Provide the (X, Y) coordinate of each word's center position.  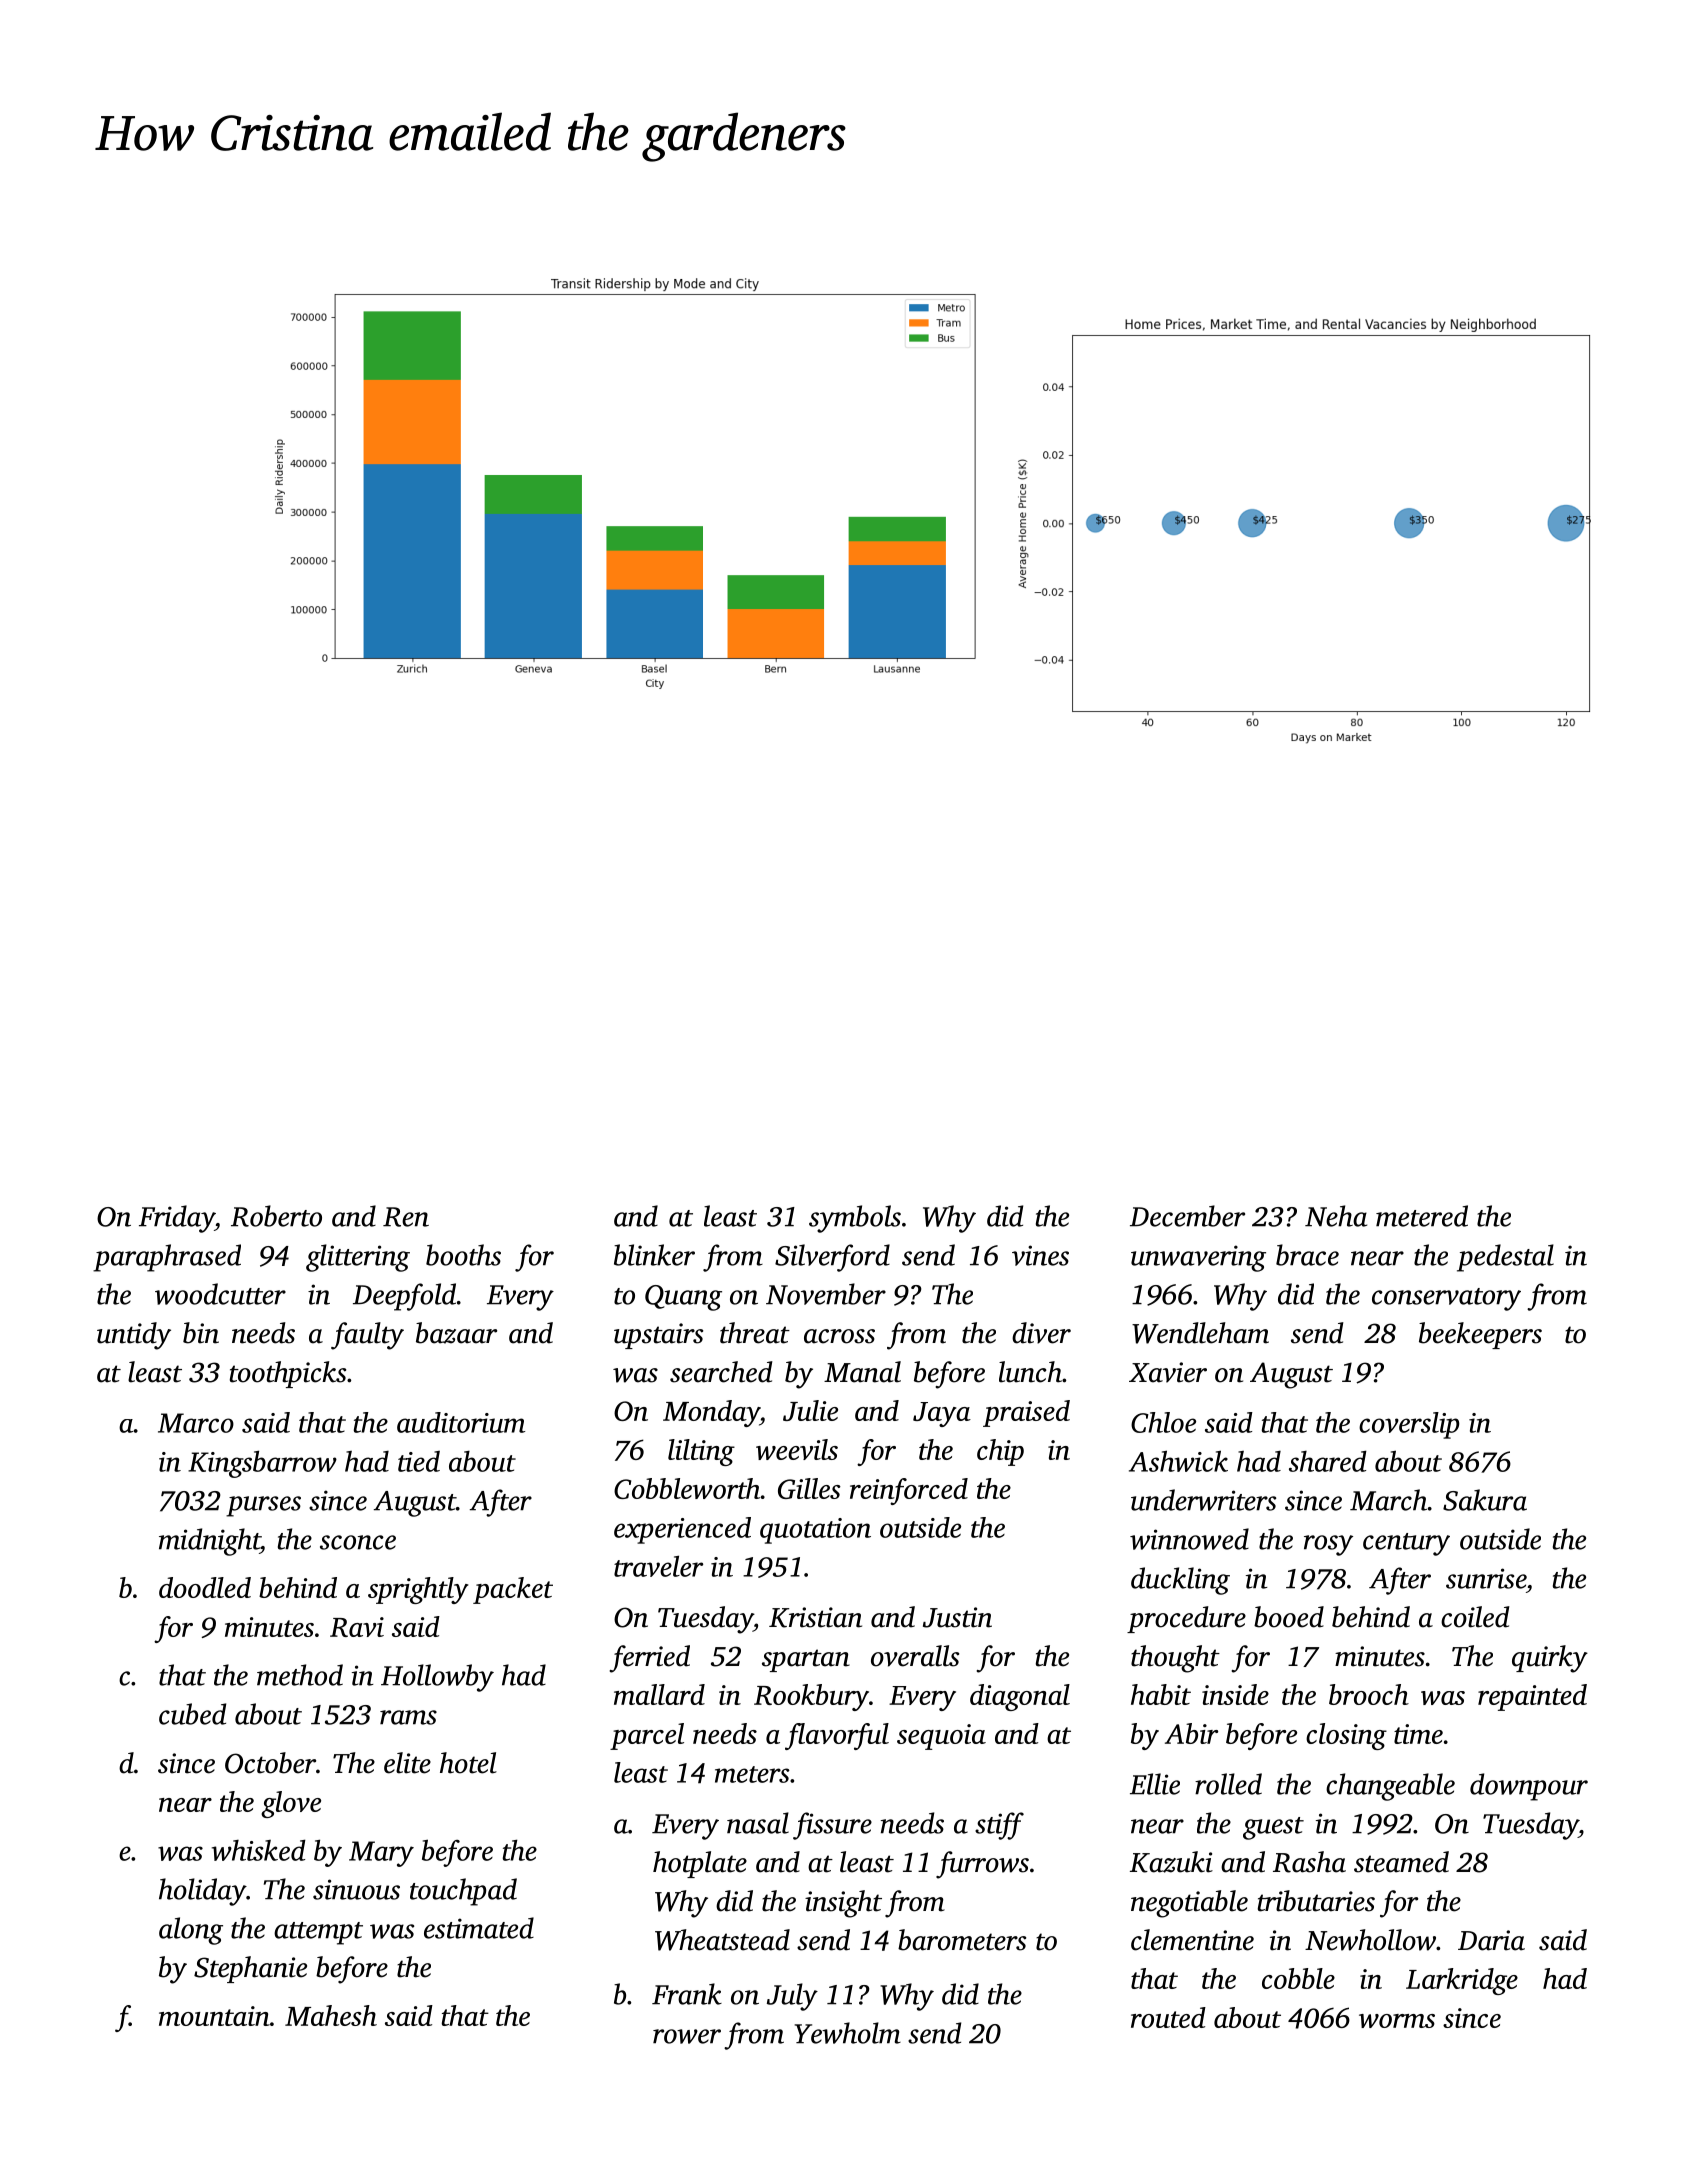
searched (721, 1372)
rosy (1328, 1545)
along (191, 1931)
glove (291, 1804)
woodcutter (220, 1294)
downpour (1529, 1787)
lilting (701, 1452)
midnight (209, 1542)
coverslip (1409, 1425)
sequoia (941, 1737)
